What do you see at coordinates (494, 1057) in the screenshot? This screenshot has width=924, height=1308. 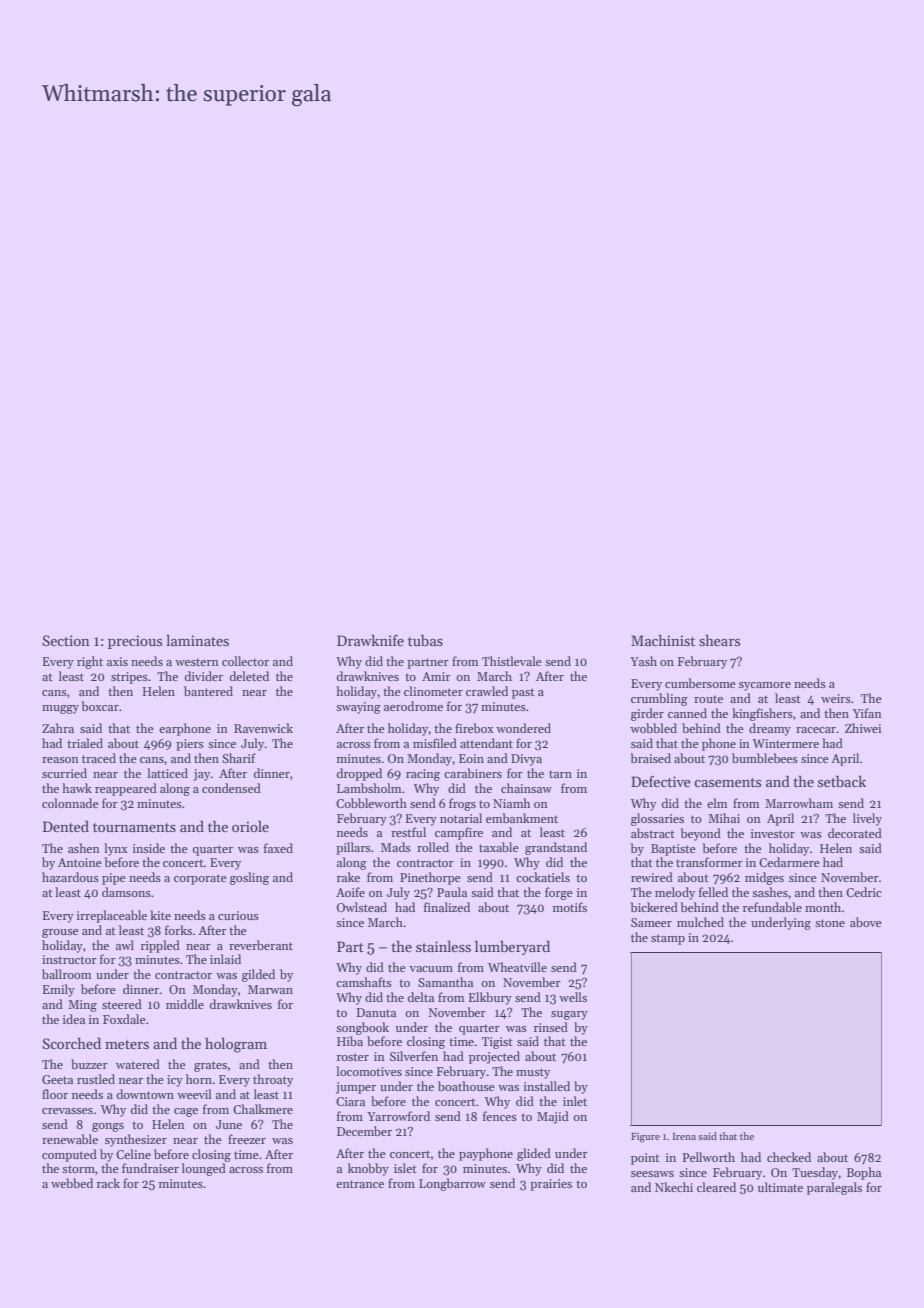 I see `projected` at bounding box center [494, 1057].
